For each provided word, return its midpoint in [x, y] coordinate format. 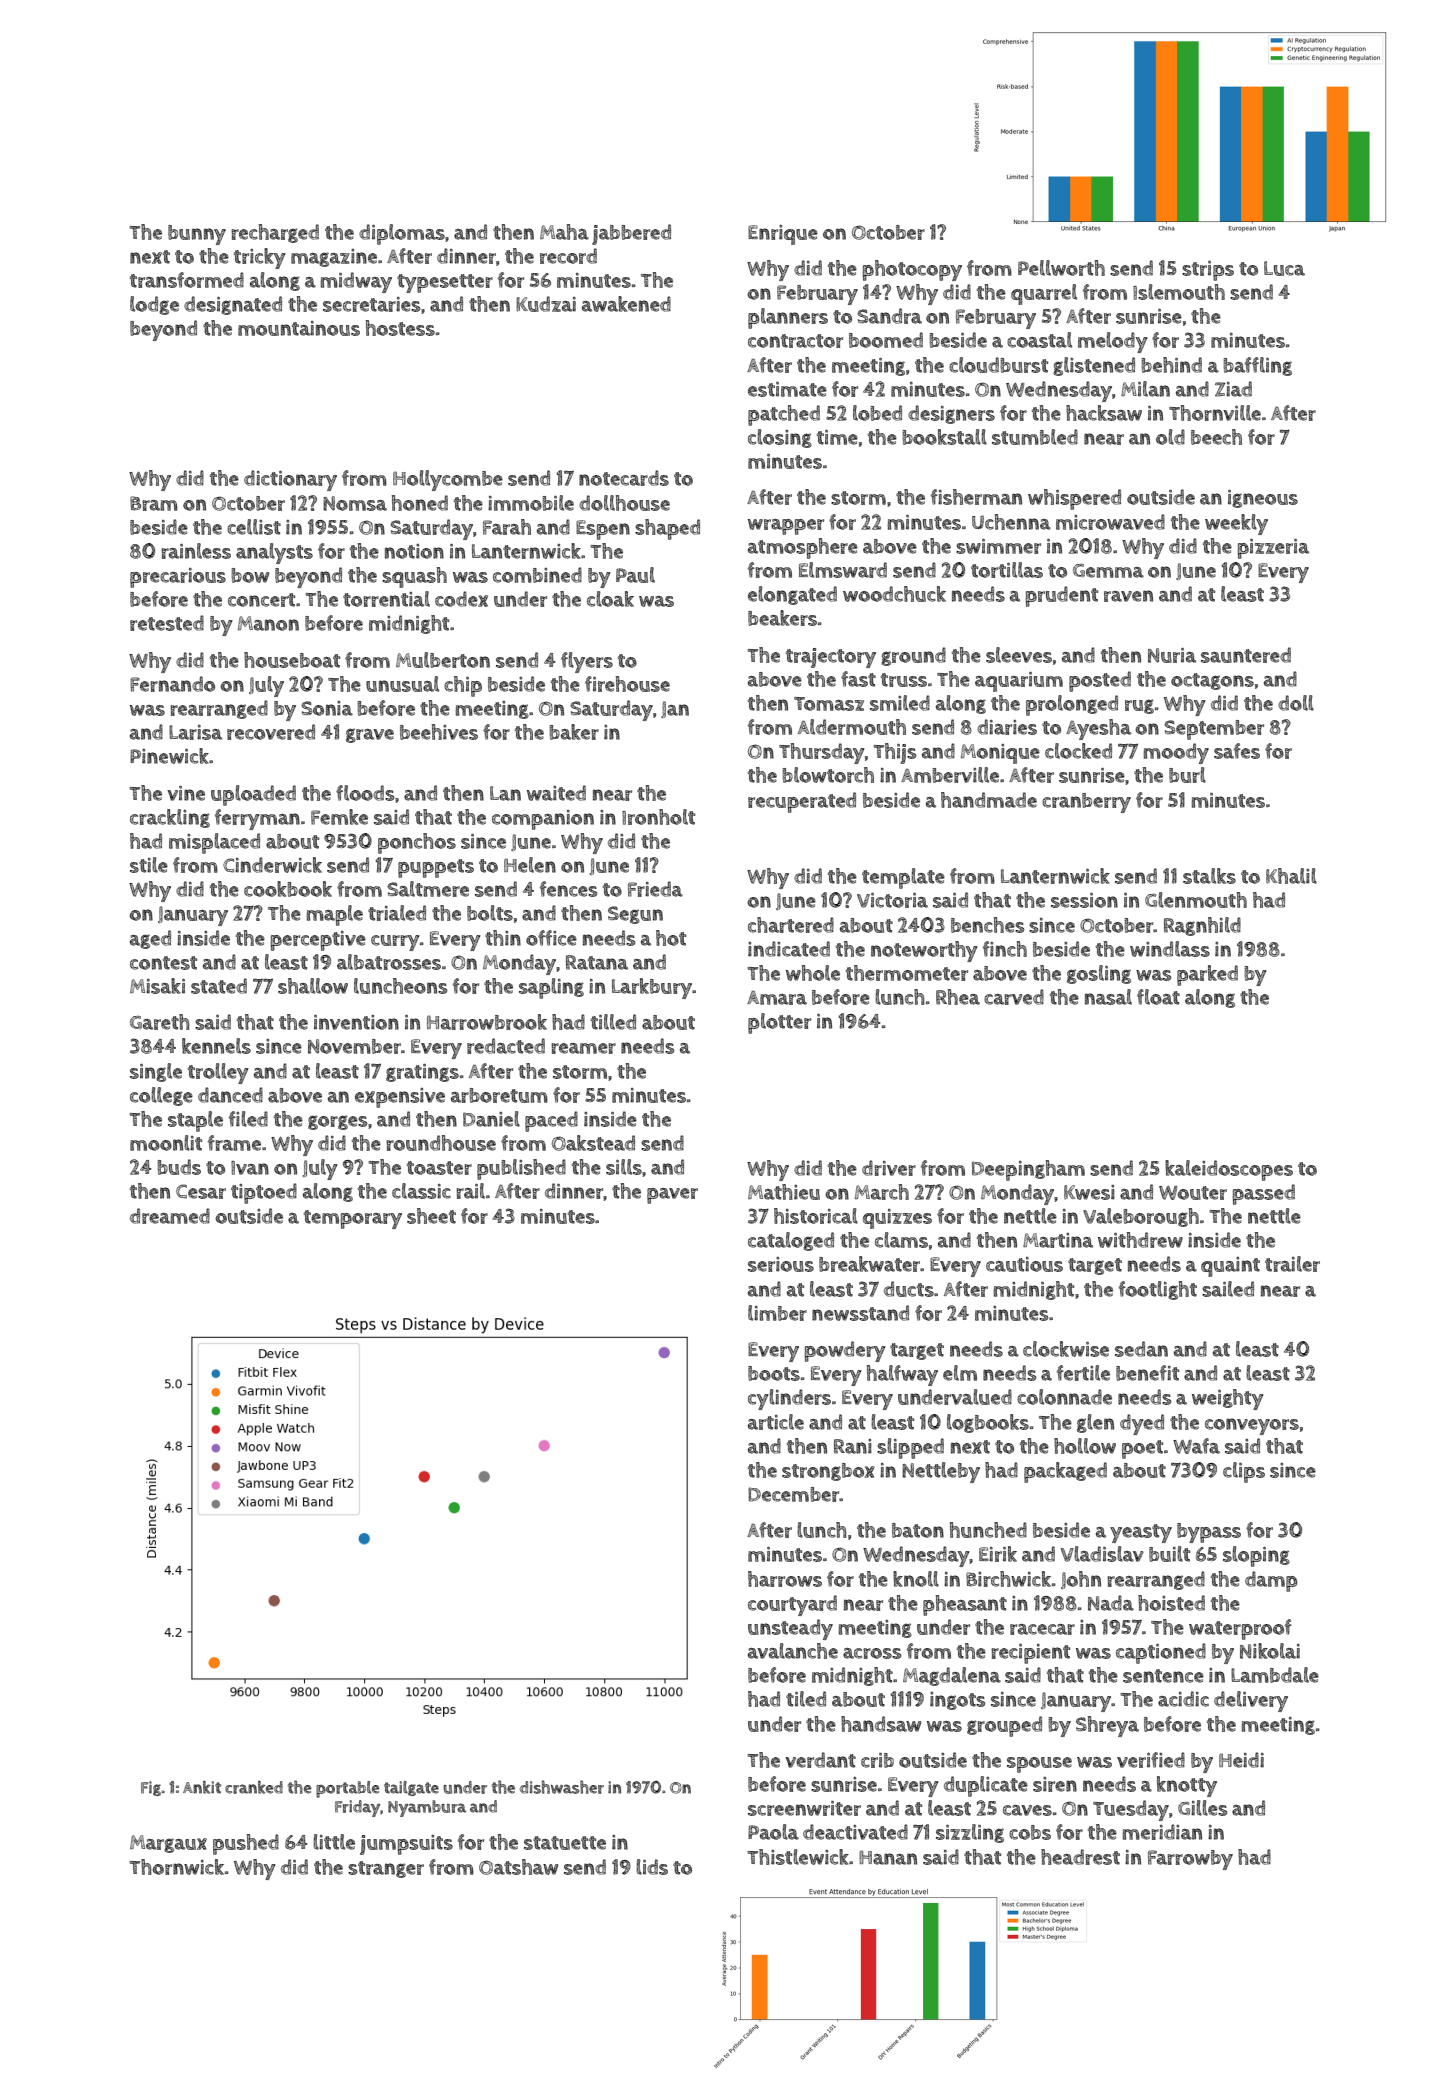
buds [179, 1167]
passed [1263, 1194]
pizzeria [1273, 549]
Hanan [888, 1857]
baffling [1257, 366]
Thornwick [176, 1867]
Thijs [895, 753]
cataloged [791, 1241]
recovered [271, 732]
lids [652, 1867]
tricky [260, 258]
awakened [626, 304]
